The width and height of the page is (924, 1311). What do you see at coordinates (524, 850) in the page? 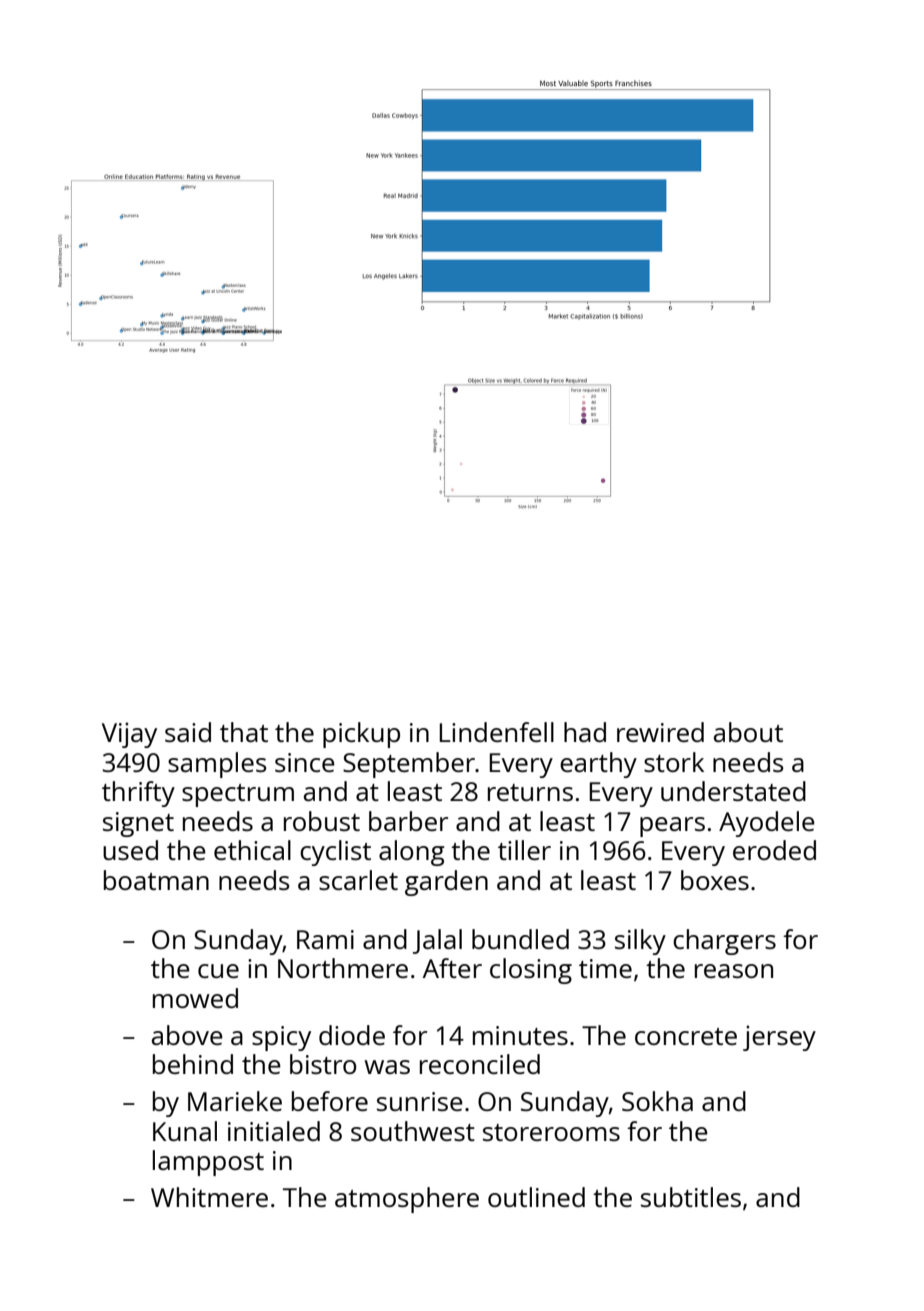
I see `tiller` at bounding box center [524, 850].
